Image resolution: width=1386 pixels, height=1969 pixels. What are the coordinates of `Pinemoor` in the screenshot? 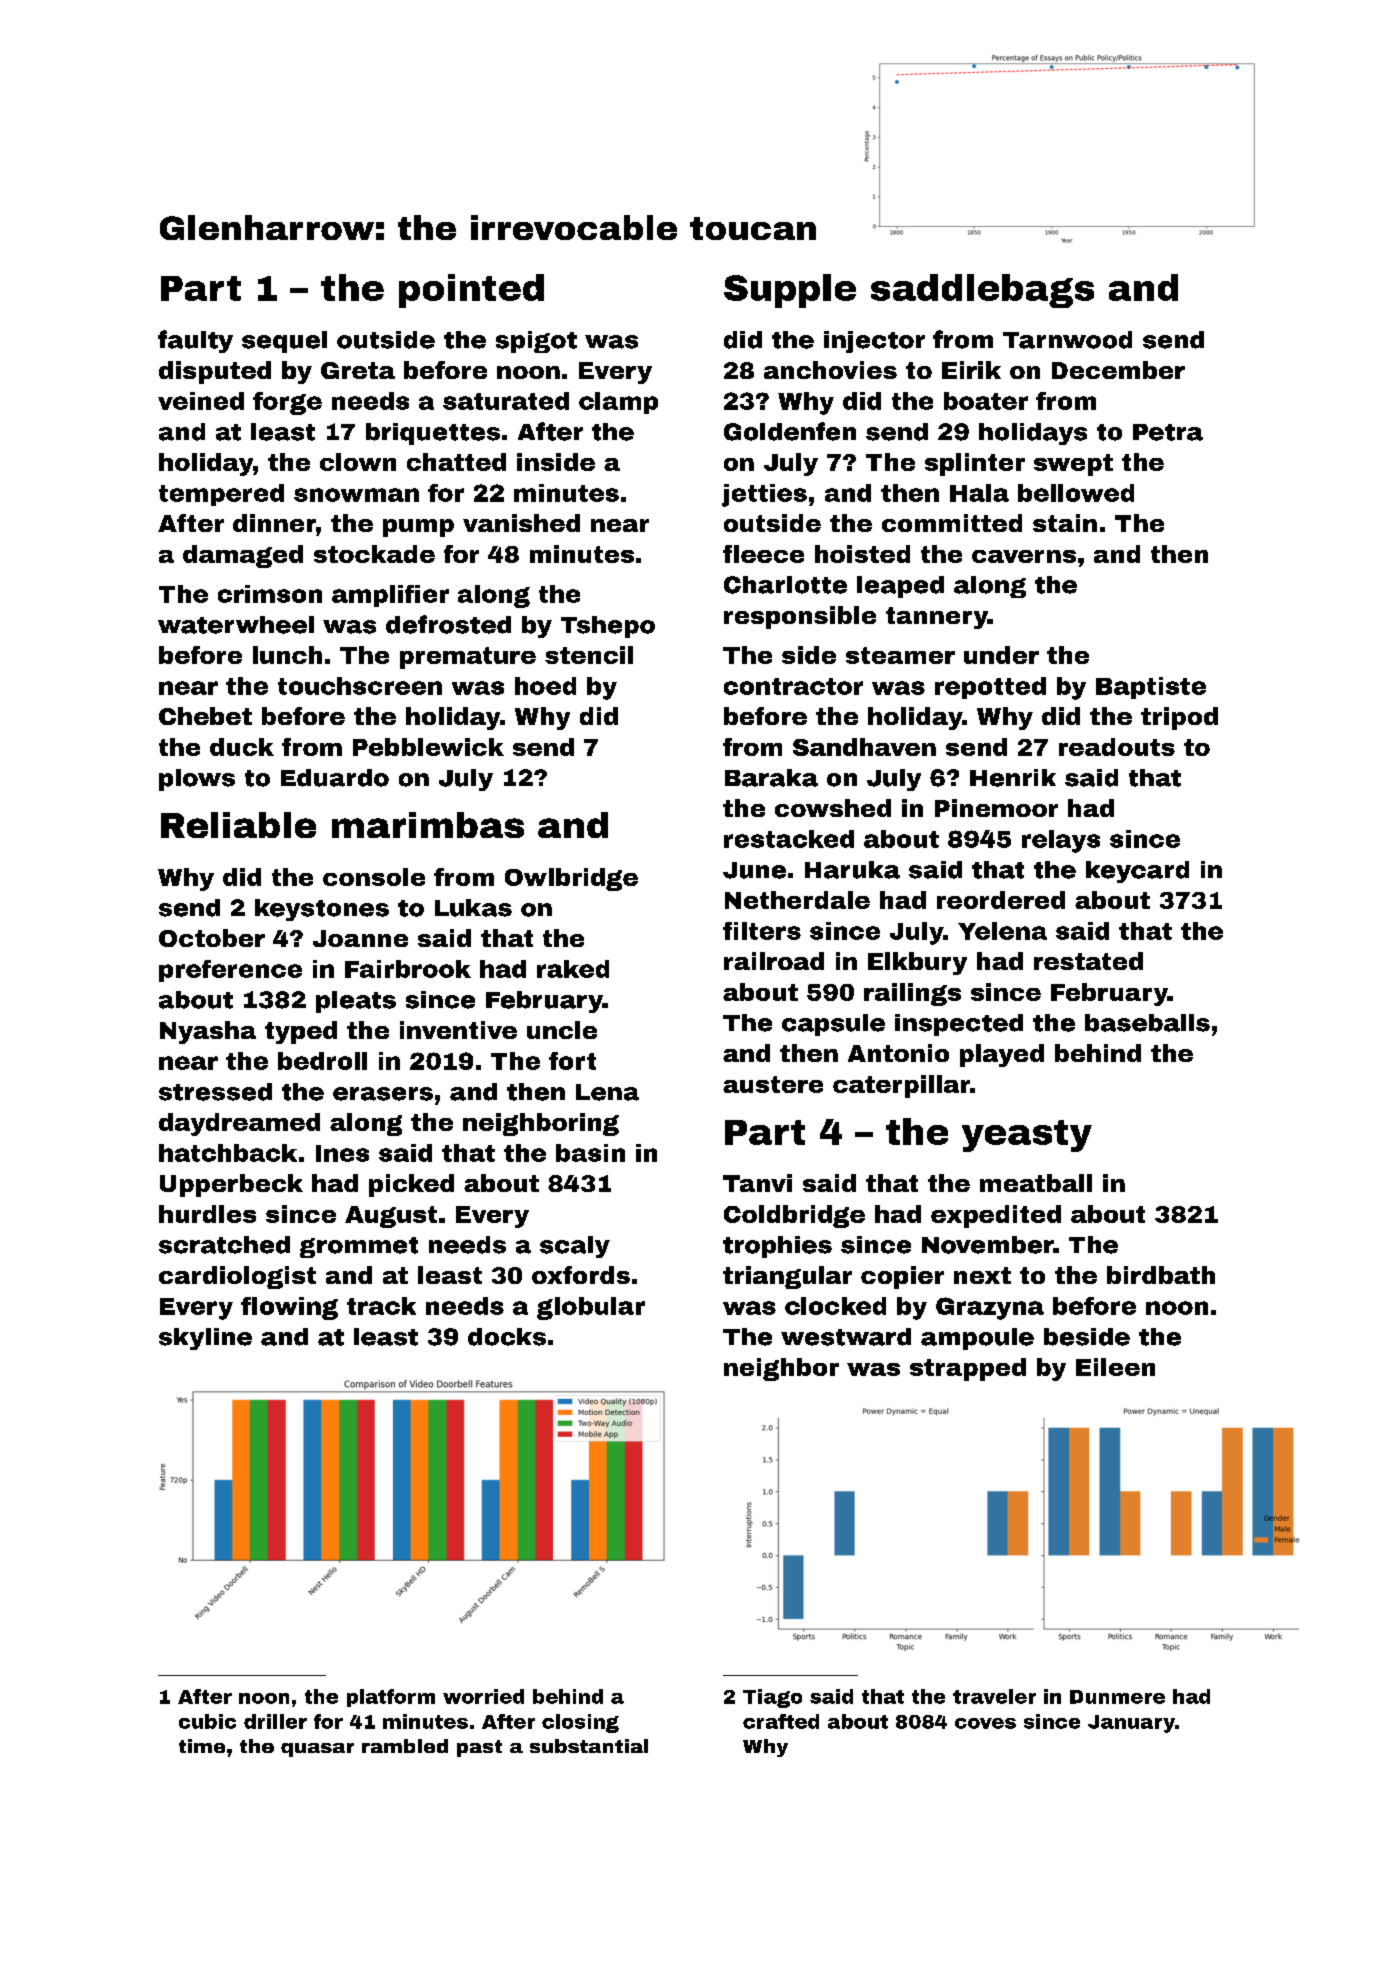 It's located at (996, 808).
